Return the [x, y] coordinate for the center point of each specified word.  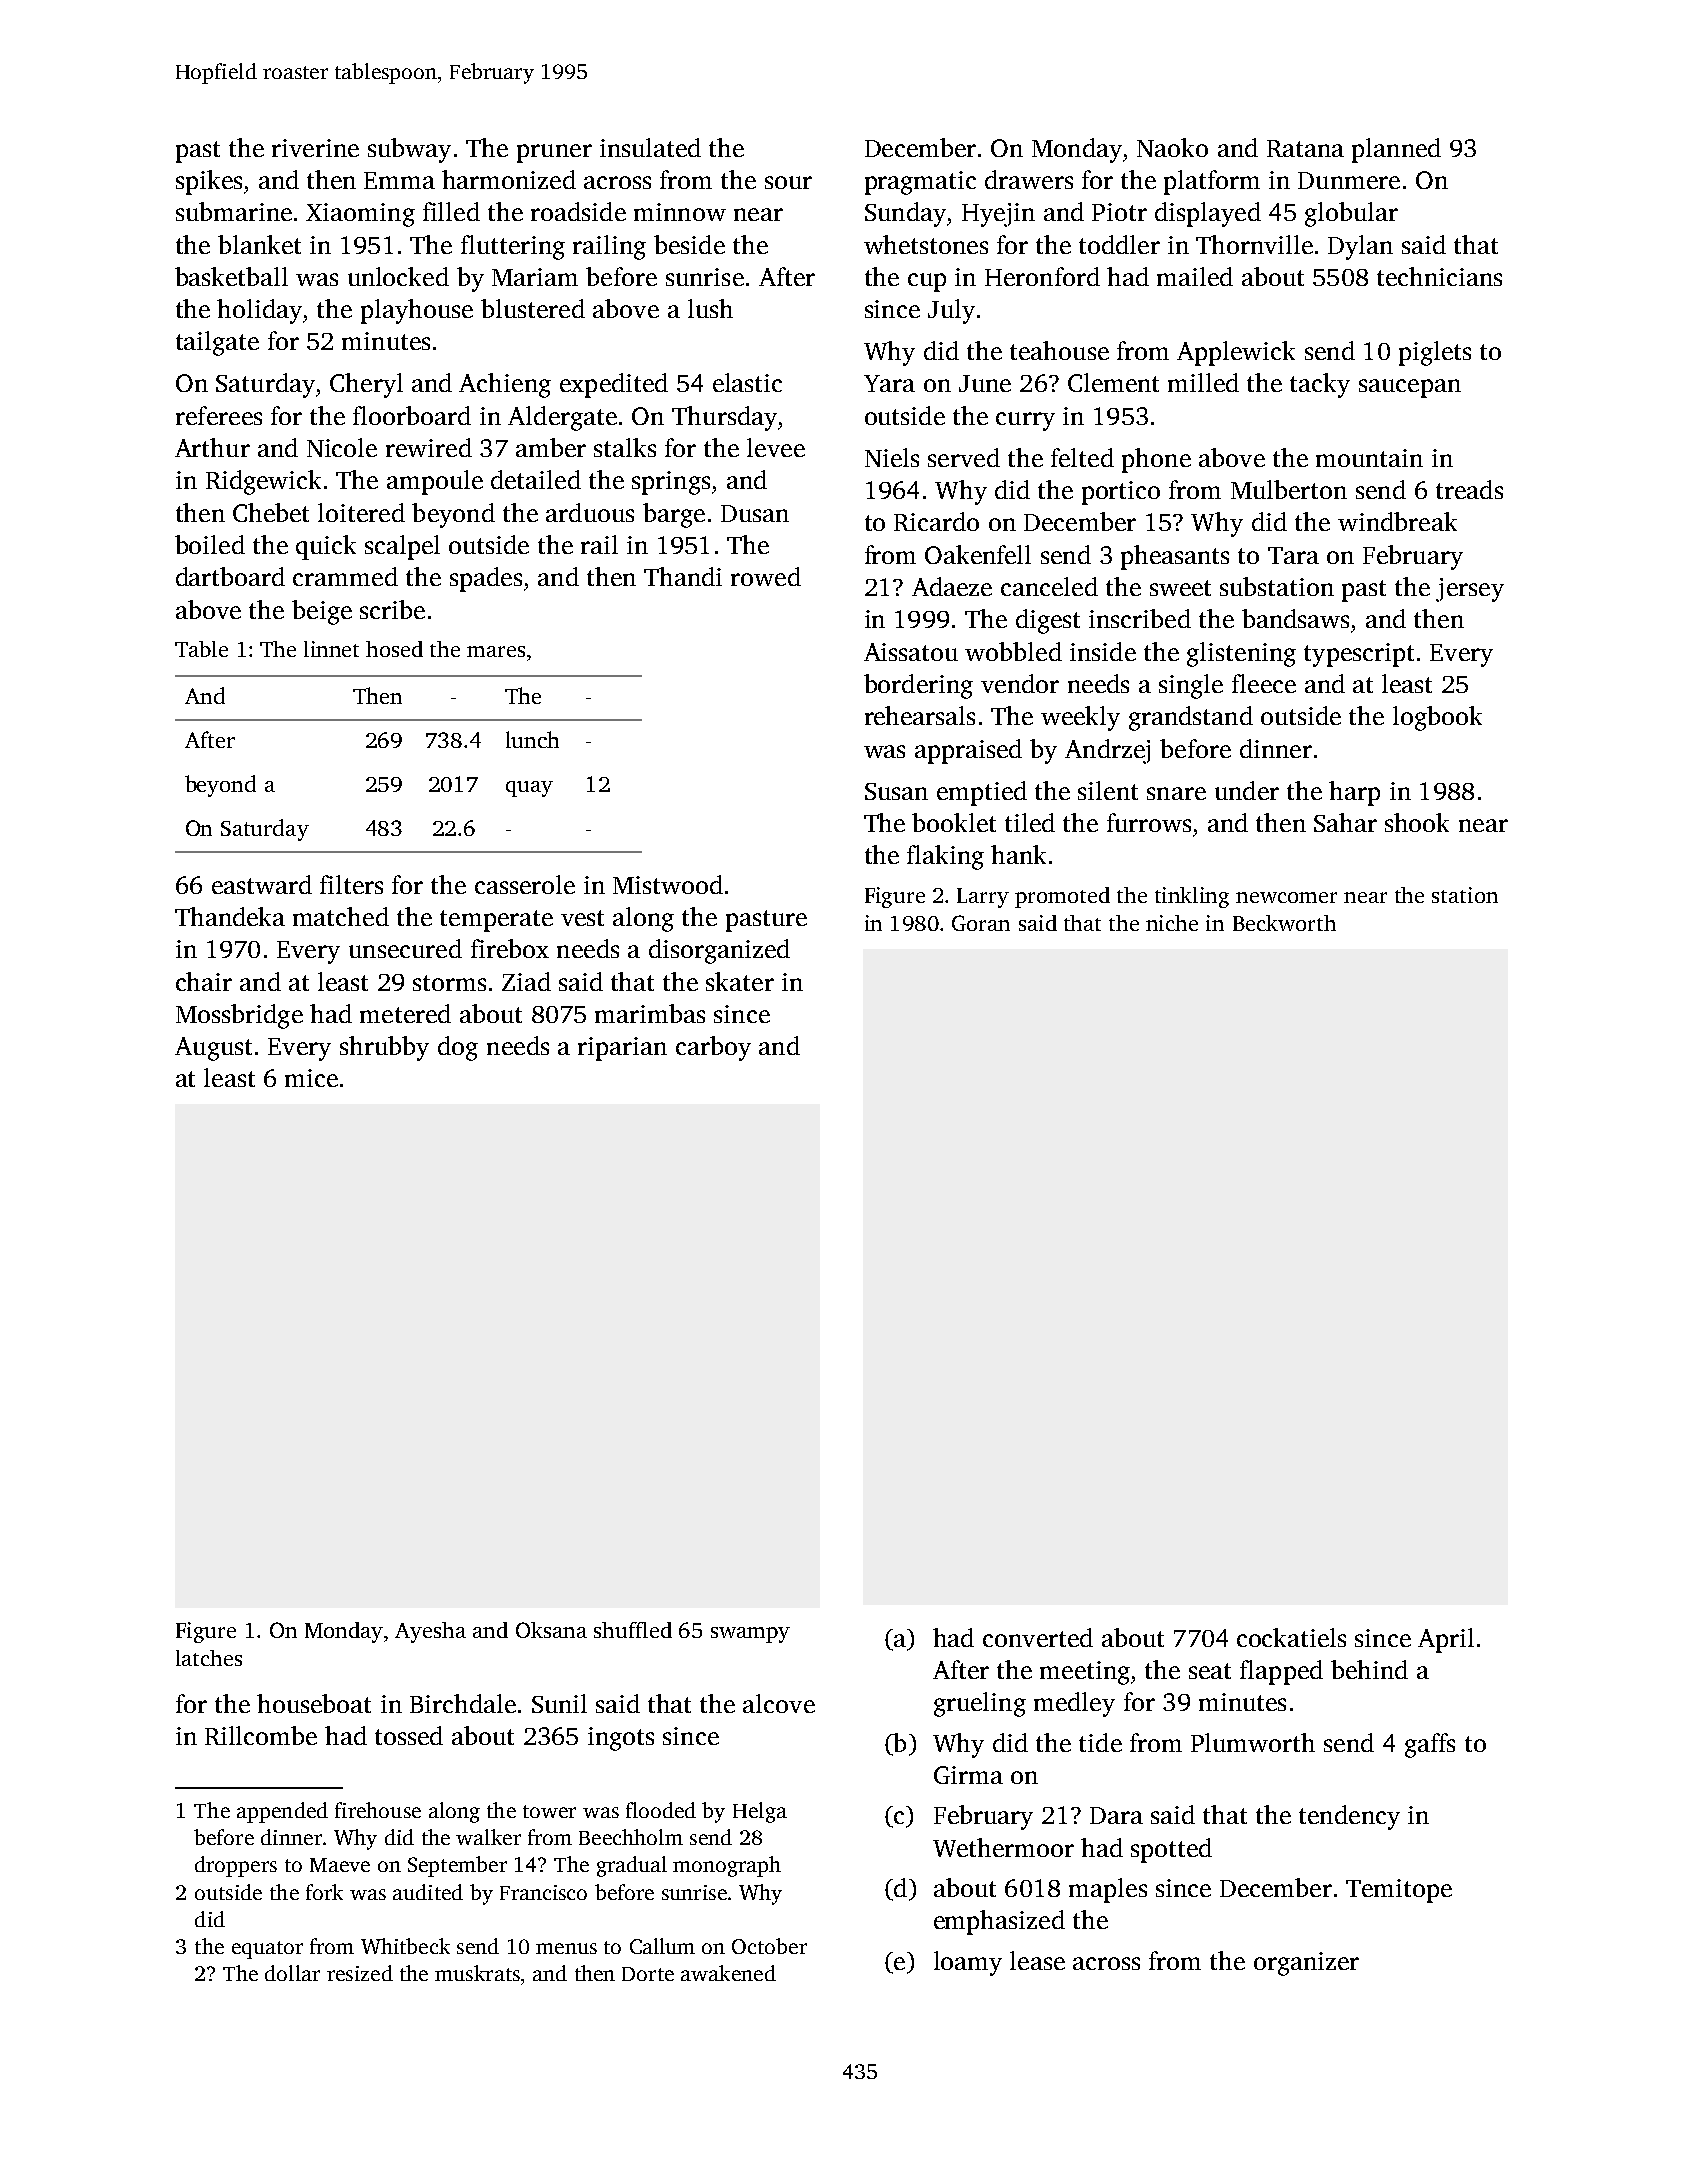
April [1446, 1640]
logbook [1437, 718]
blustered [533, 308]
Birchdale [463, 1703]
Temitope [1399, 1891]
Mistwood [668, 884]
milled [1203, 382]
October [769, 1946]
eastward [262, 884]
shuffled [633, 1630]
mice [311, 1078]
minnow [680, 212]
